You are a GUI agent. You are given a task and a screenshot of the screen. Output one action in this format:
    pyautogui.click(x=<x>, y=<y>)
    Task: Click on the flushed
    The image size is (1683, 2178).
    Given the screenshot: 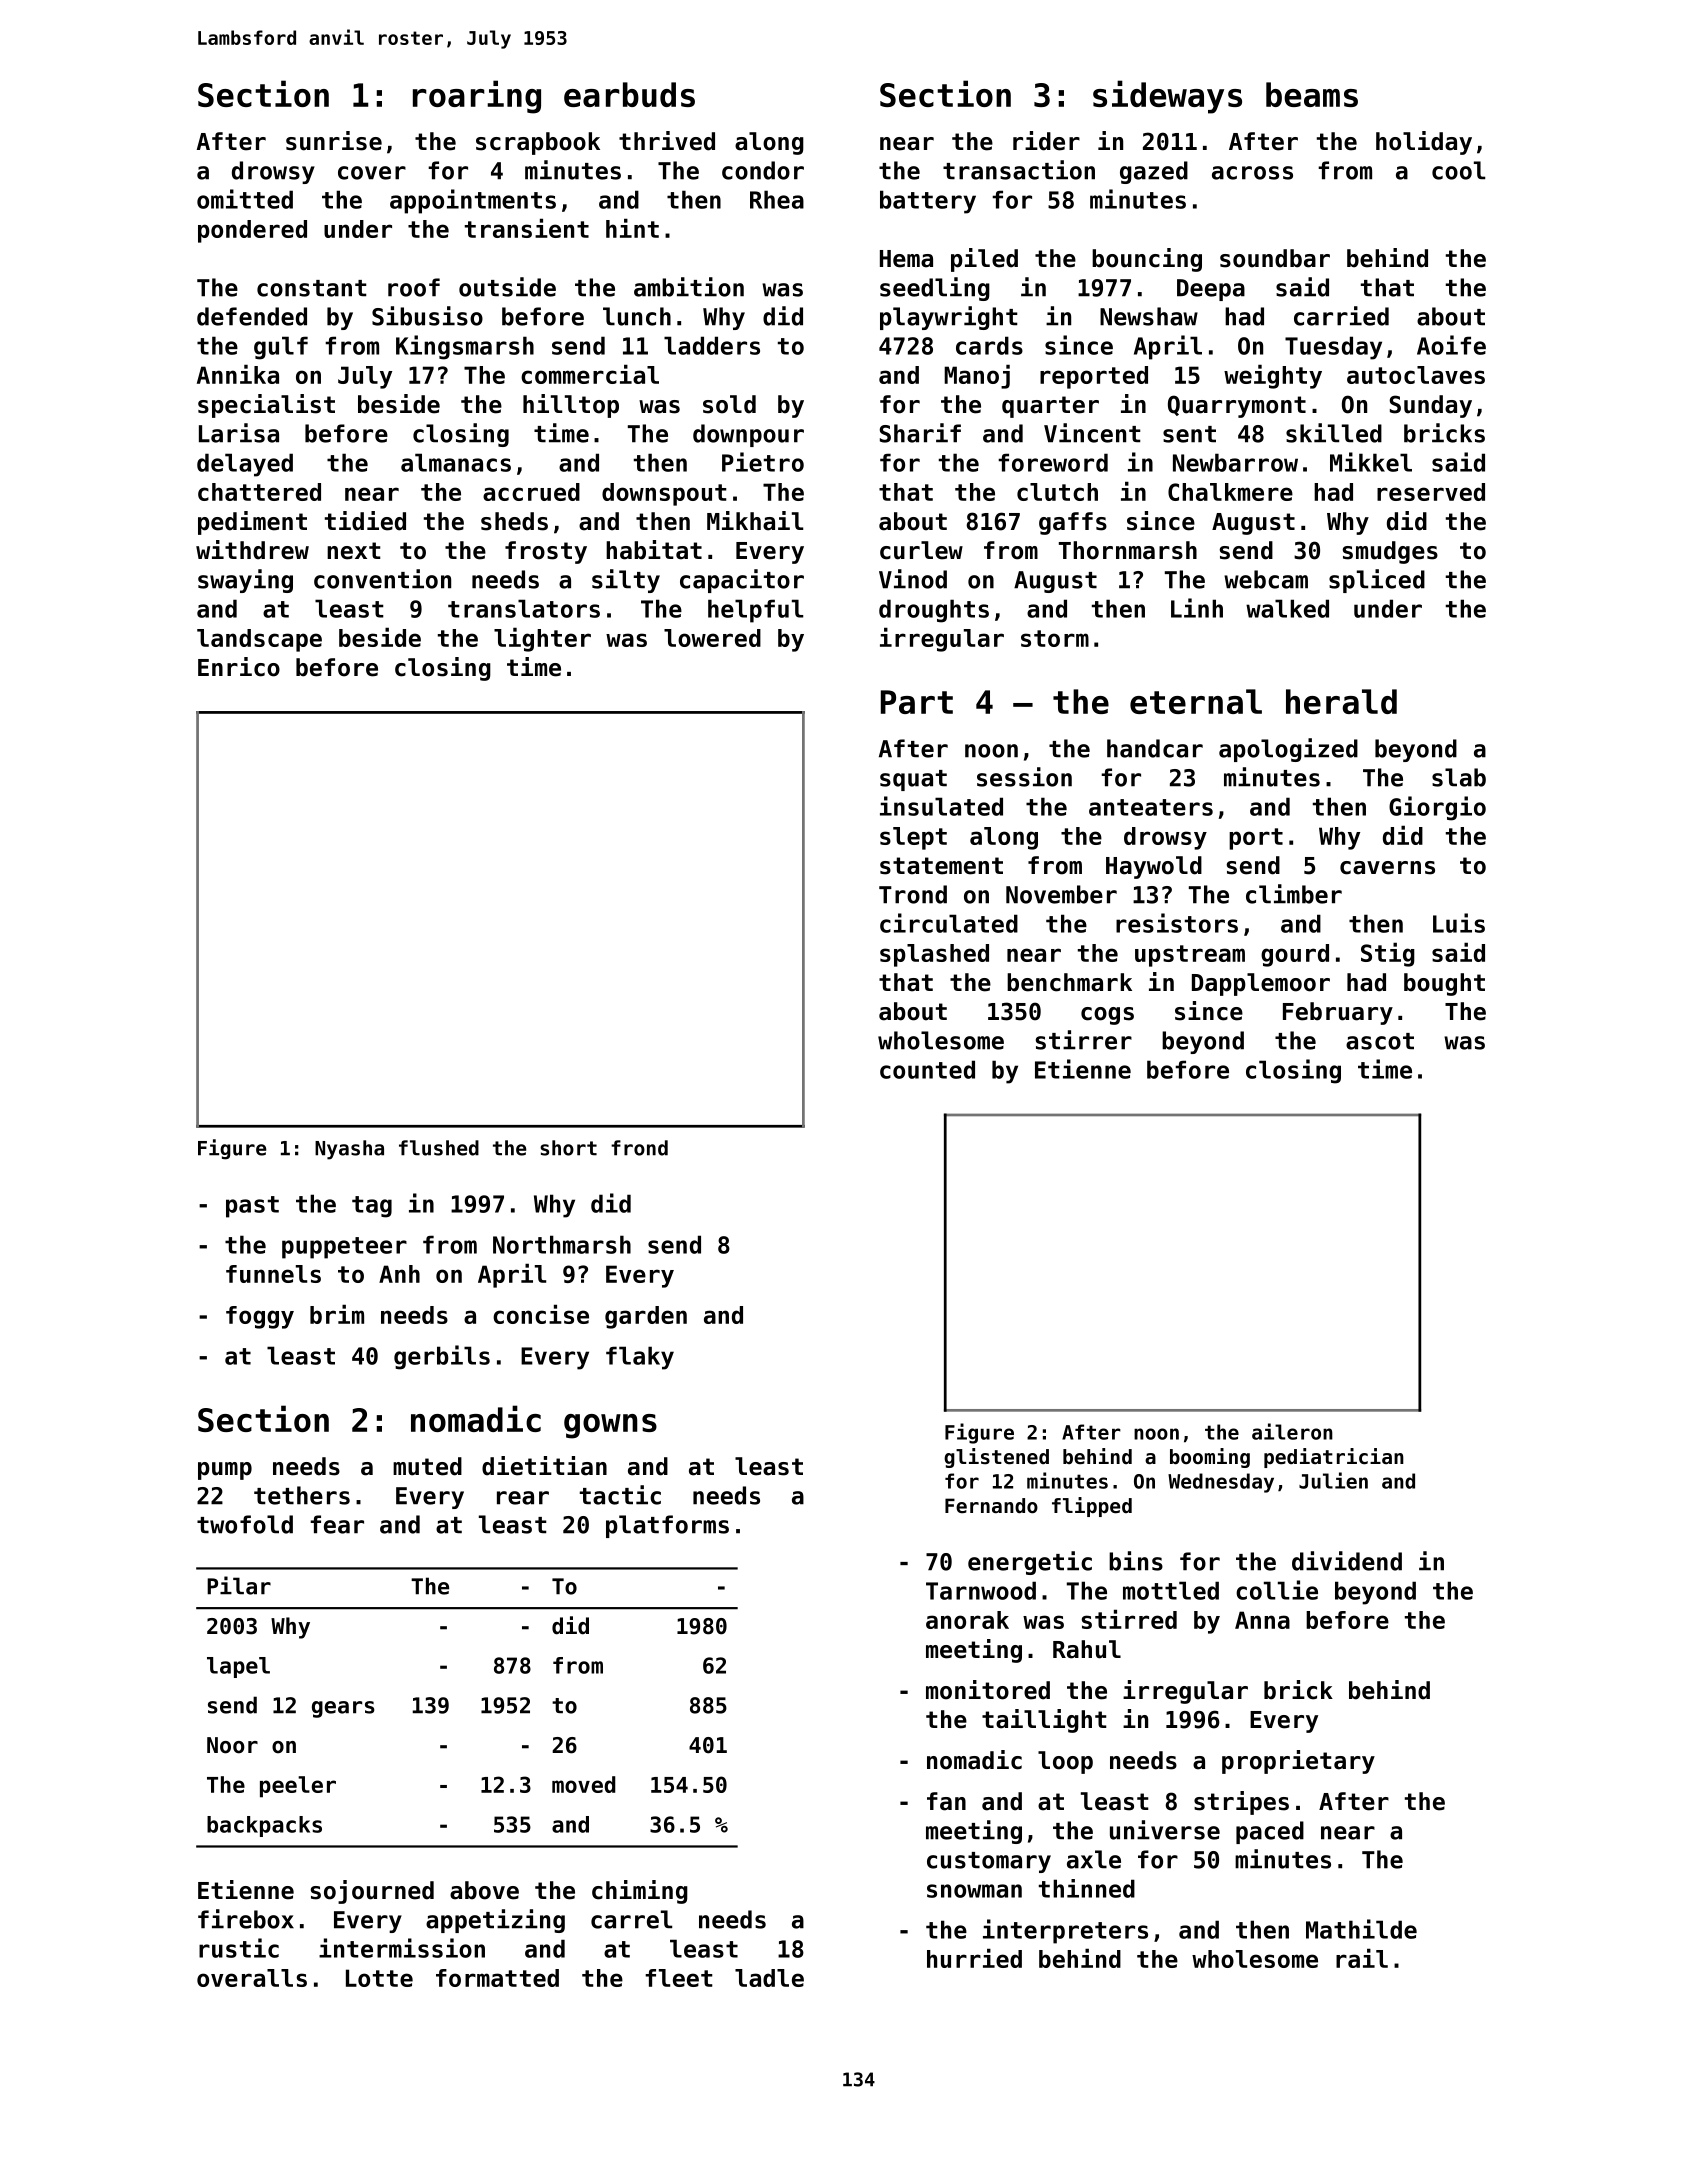 What is the action you would take?
    pyautogui.click(x=439, y=1148)
